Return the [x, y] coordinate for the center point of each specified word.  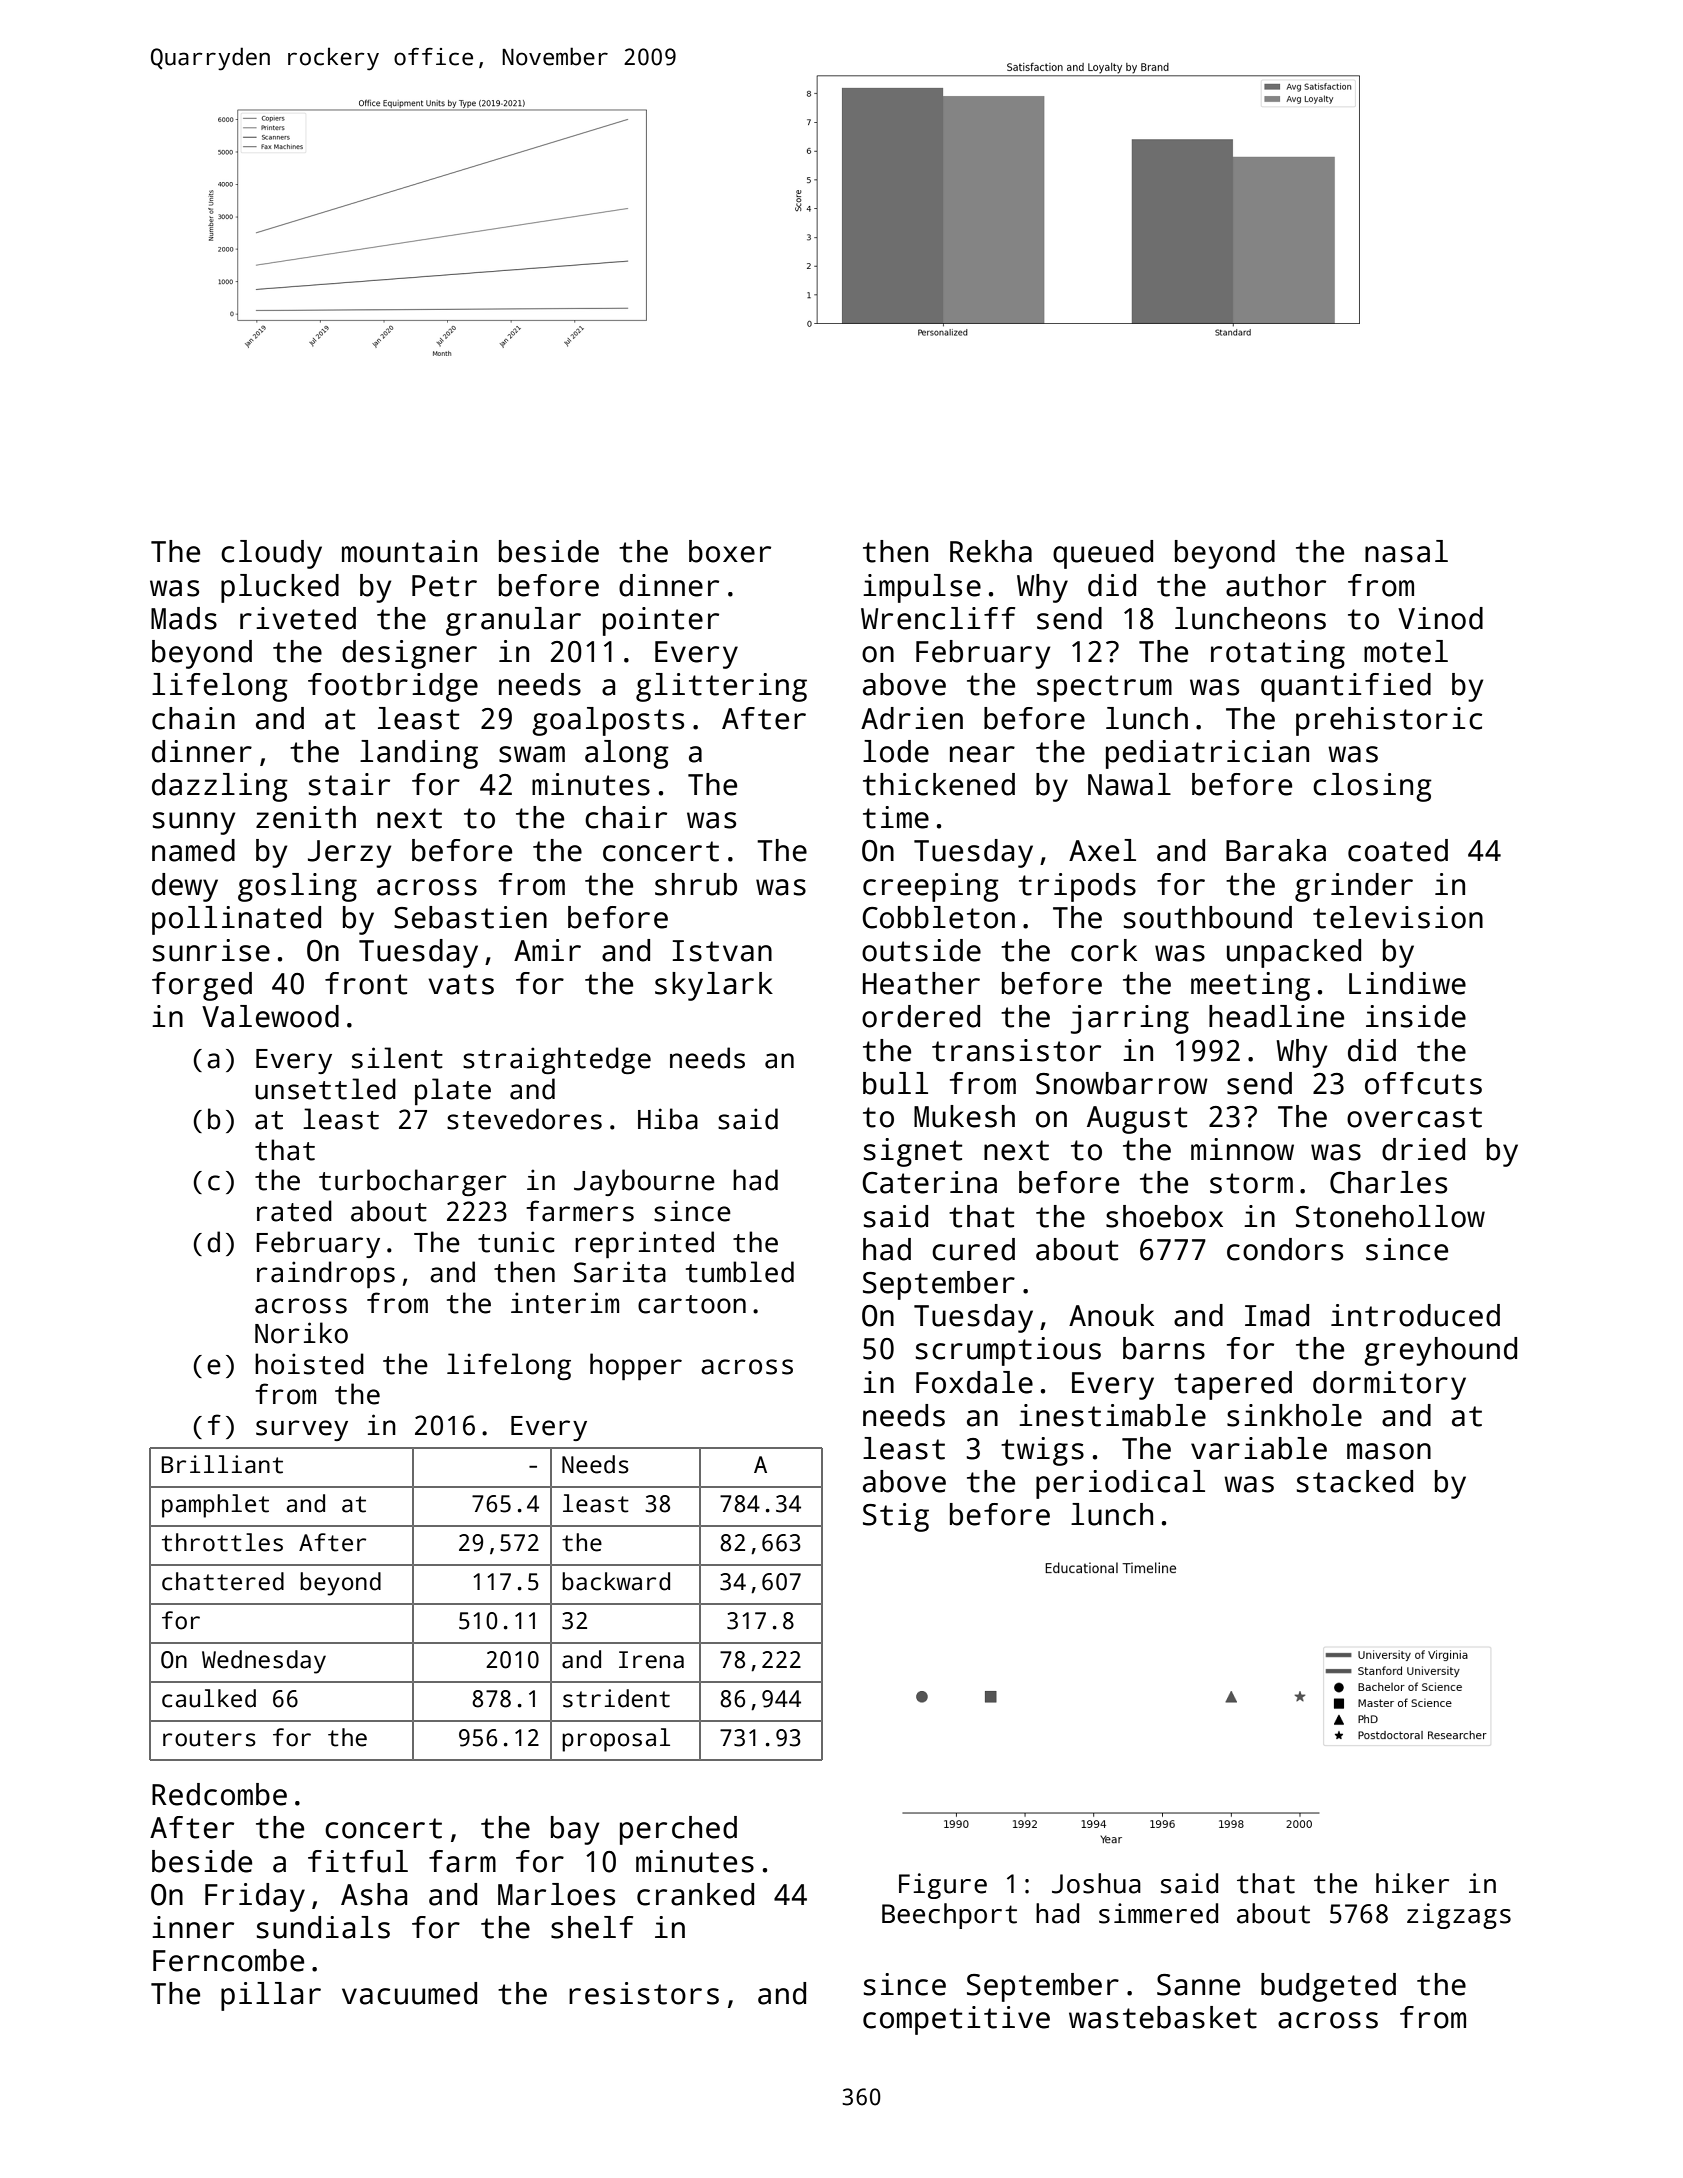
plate [453, 1091]
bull [895, 1083]
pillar [271, 1996]
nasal [1406, 551]
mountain [409, 551]
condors [1285, 1249]
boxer [730, 551]
